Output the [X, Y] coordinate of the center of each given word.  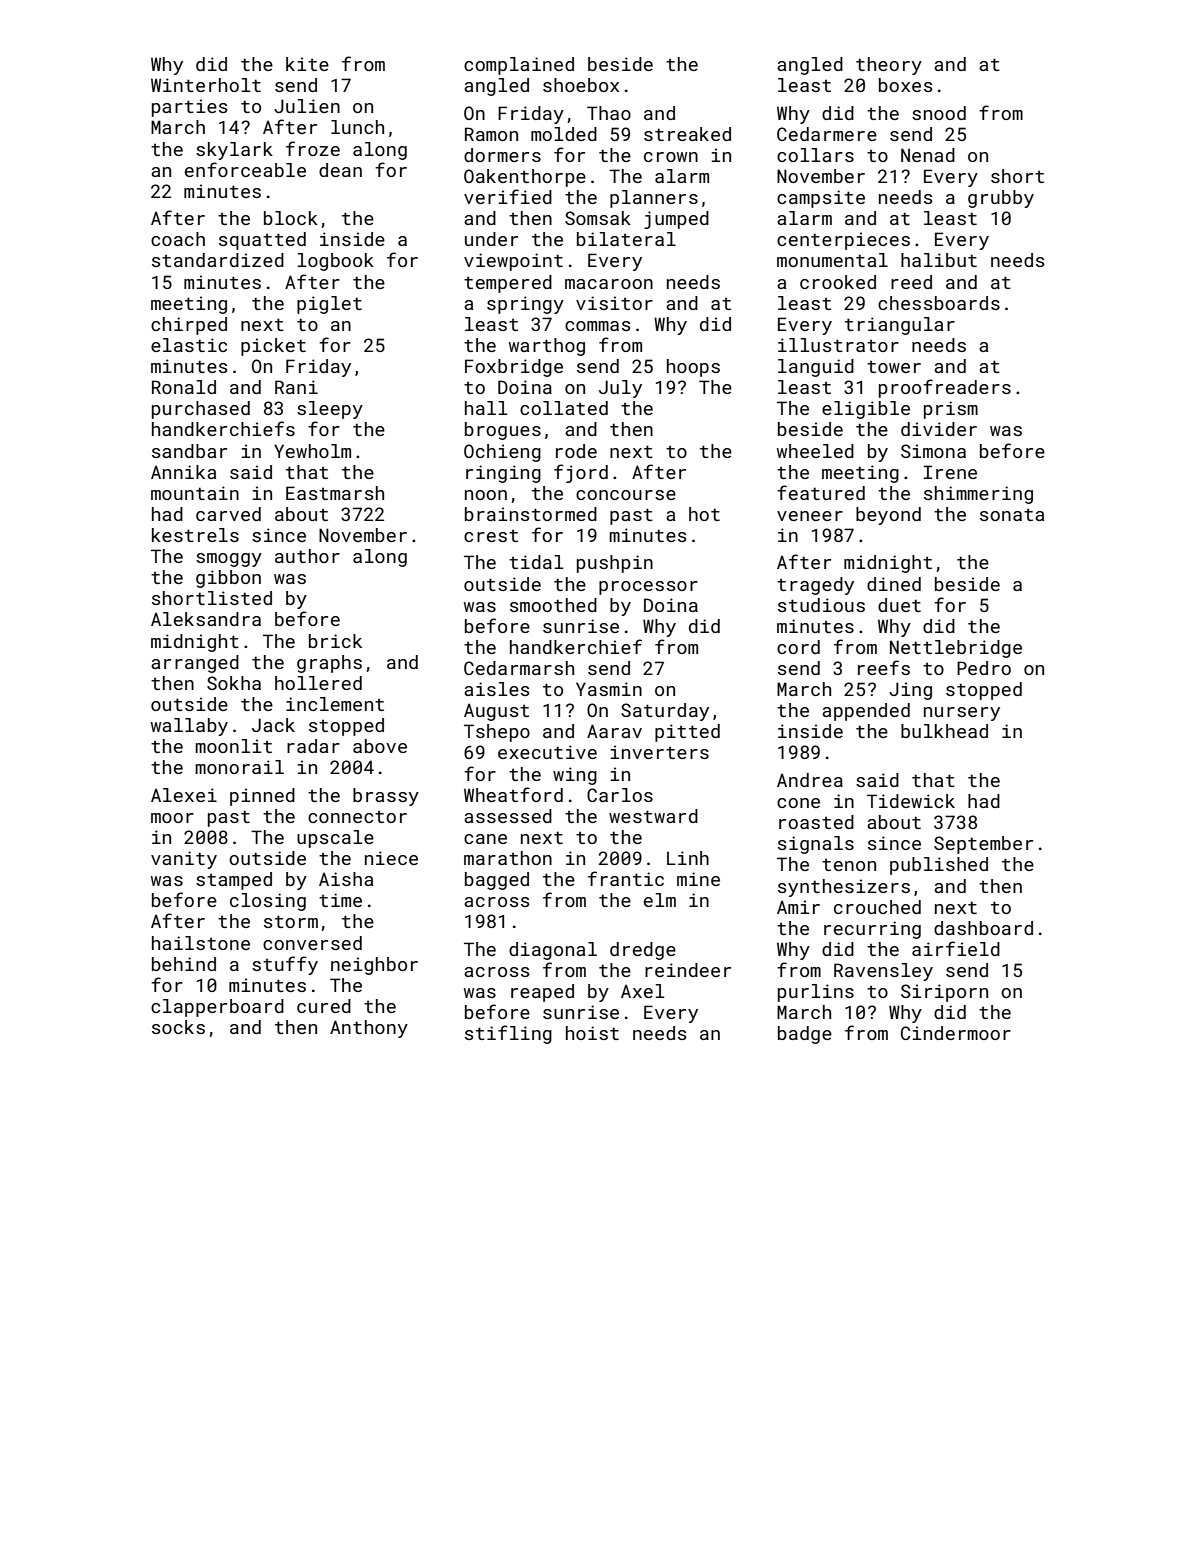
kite [307, 64]
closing [268, 902]
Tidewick [911, 801]
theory [889, 66]
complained [519, 66]
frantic [626, 878]
